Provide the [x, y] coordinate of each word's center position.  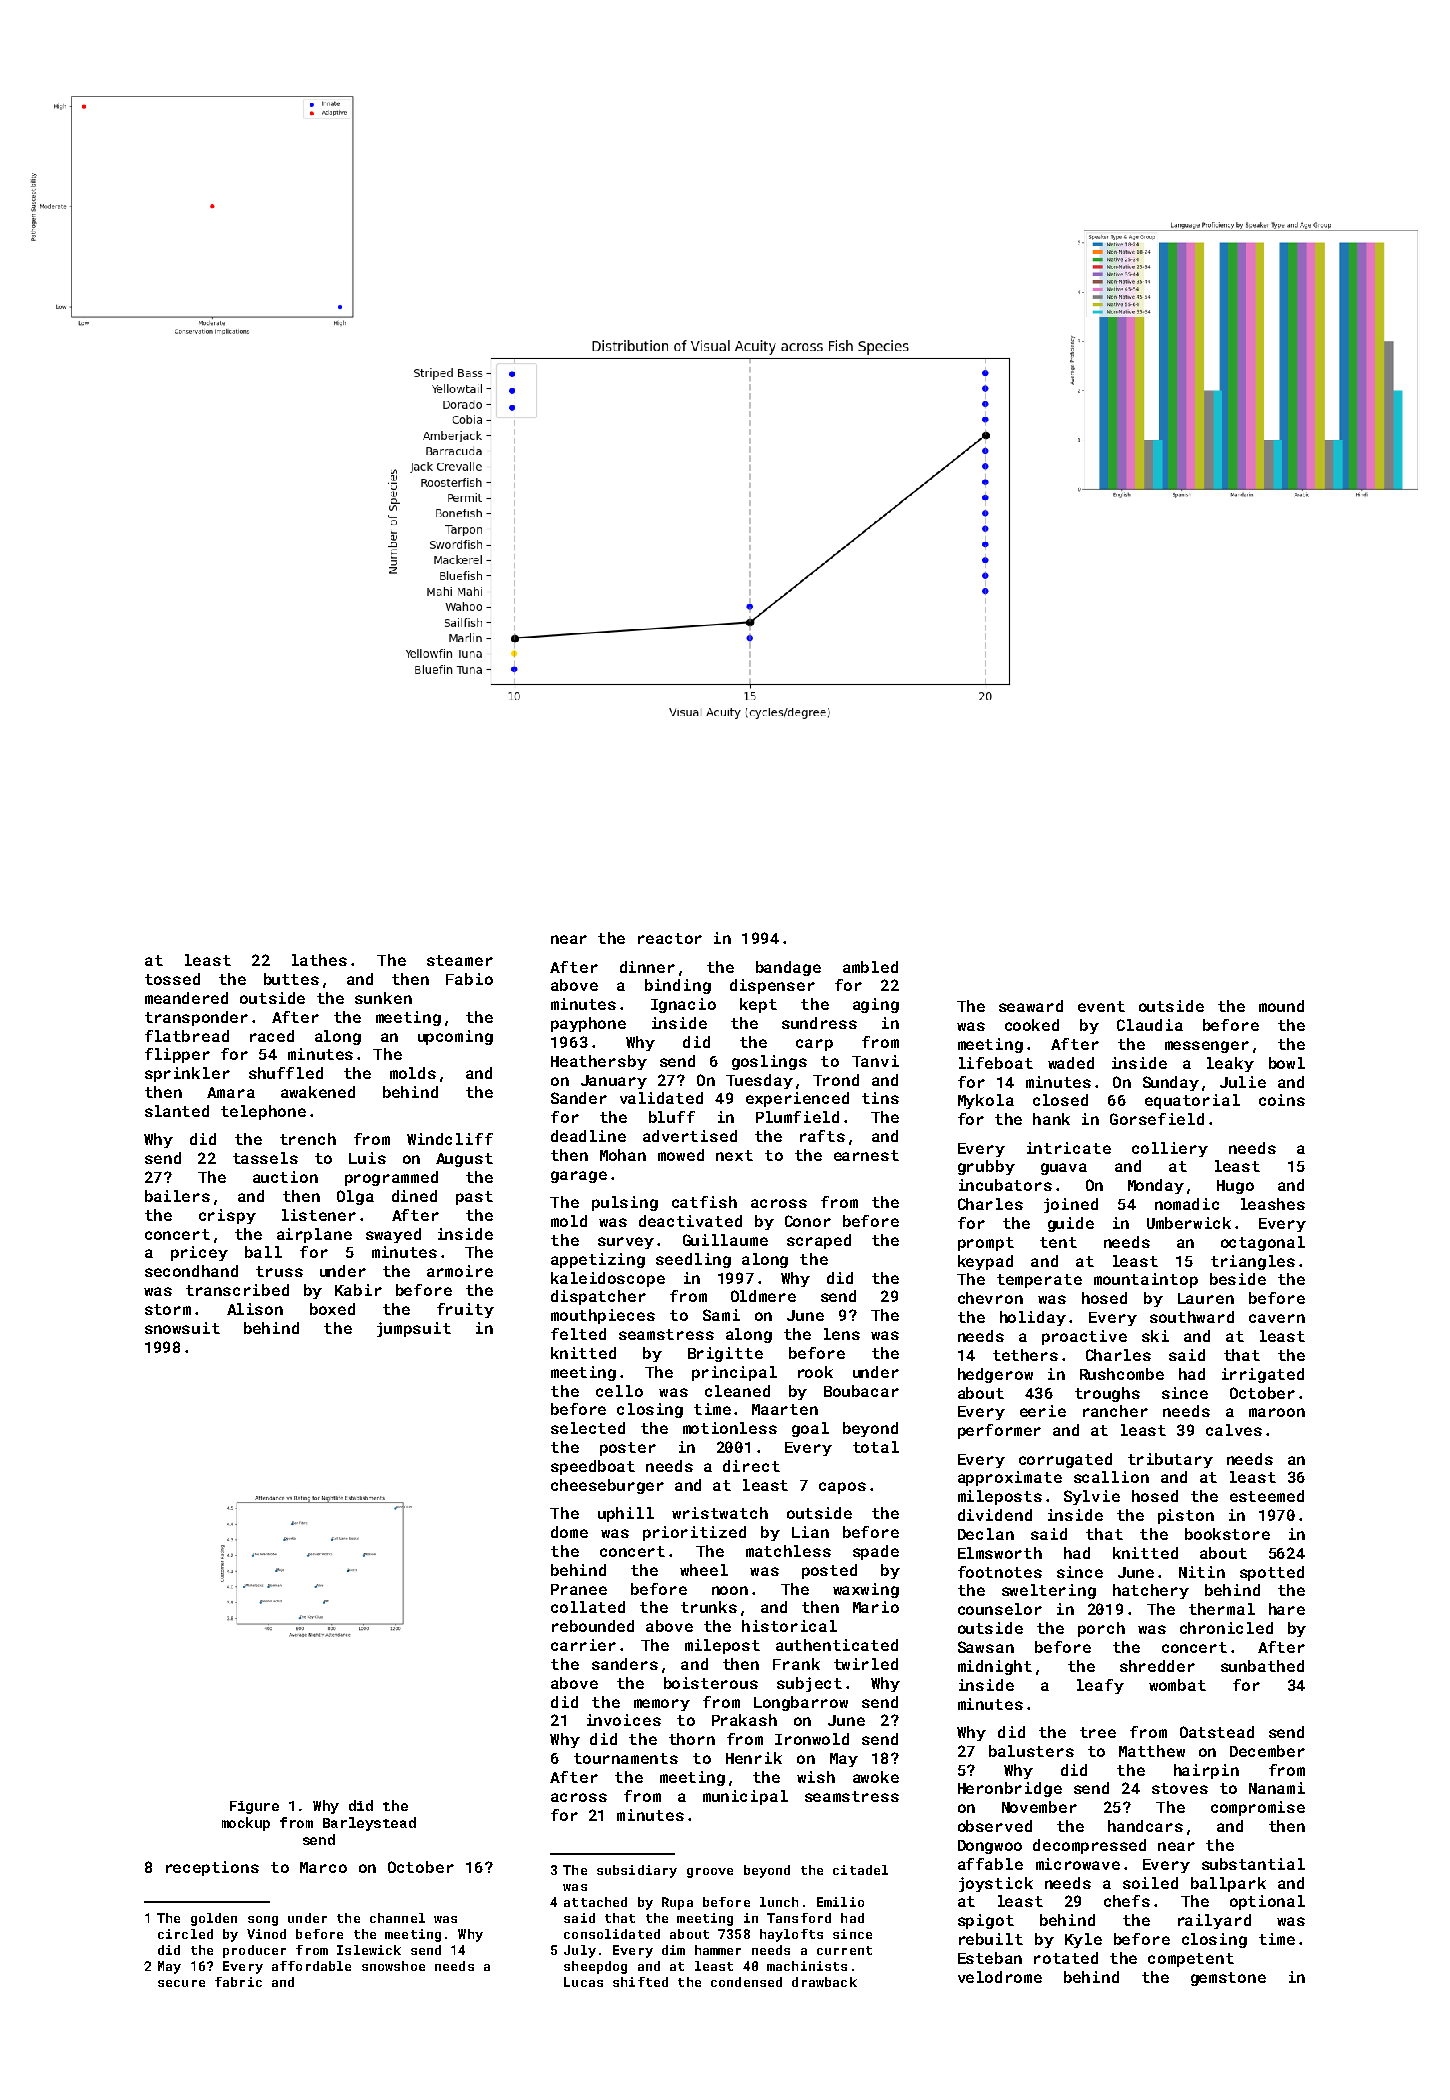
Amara [231, 1092]
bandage [788, 968]
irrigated [1263, 1375]
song [263, 1921]
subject [809, 1684]
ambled [870, 967]
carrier [583, 1645]
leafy [1100, 1686]
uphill [626, 1514]
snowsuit [182, 1328]
